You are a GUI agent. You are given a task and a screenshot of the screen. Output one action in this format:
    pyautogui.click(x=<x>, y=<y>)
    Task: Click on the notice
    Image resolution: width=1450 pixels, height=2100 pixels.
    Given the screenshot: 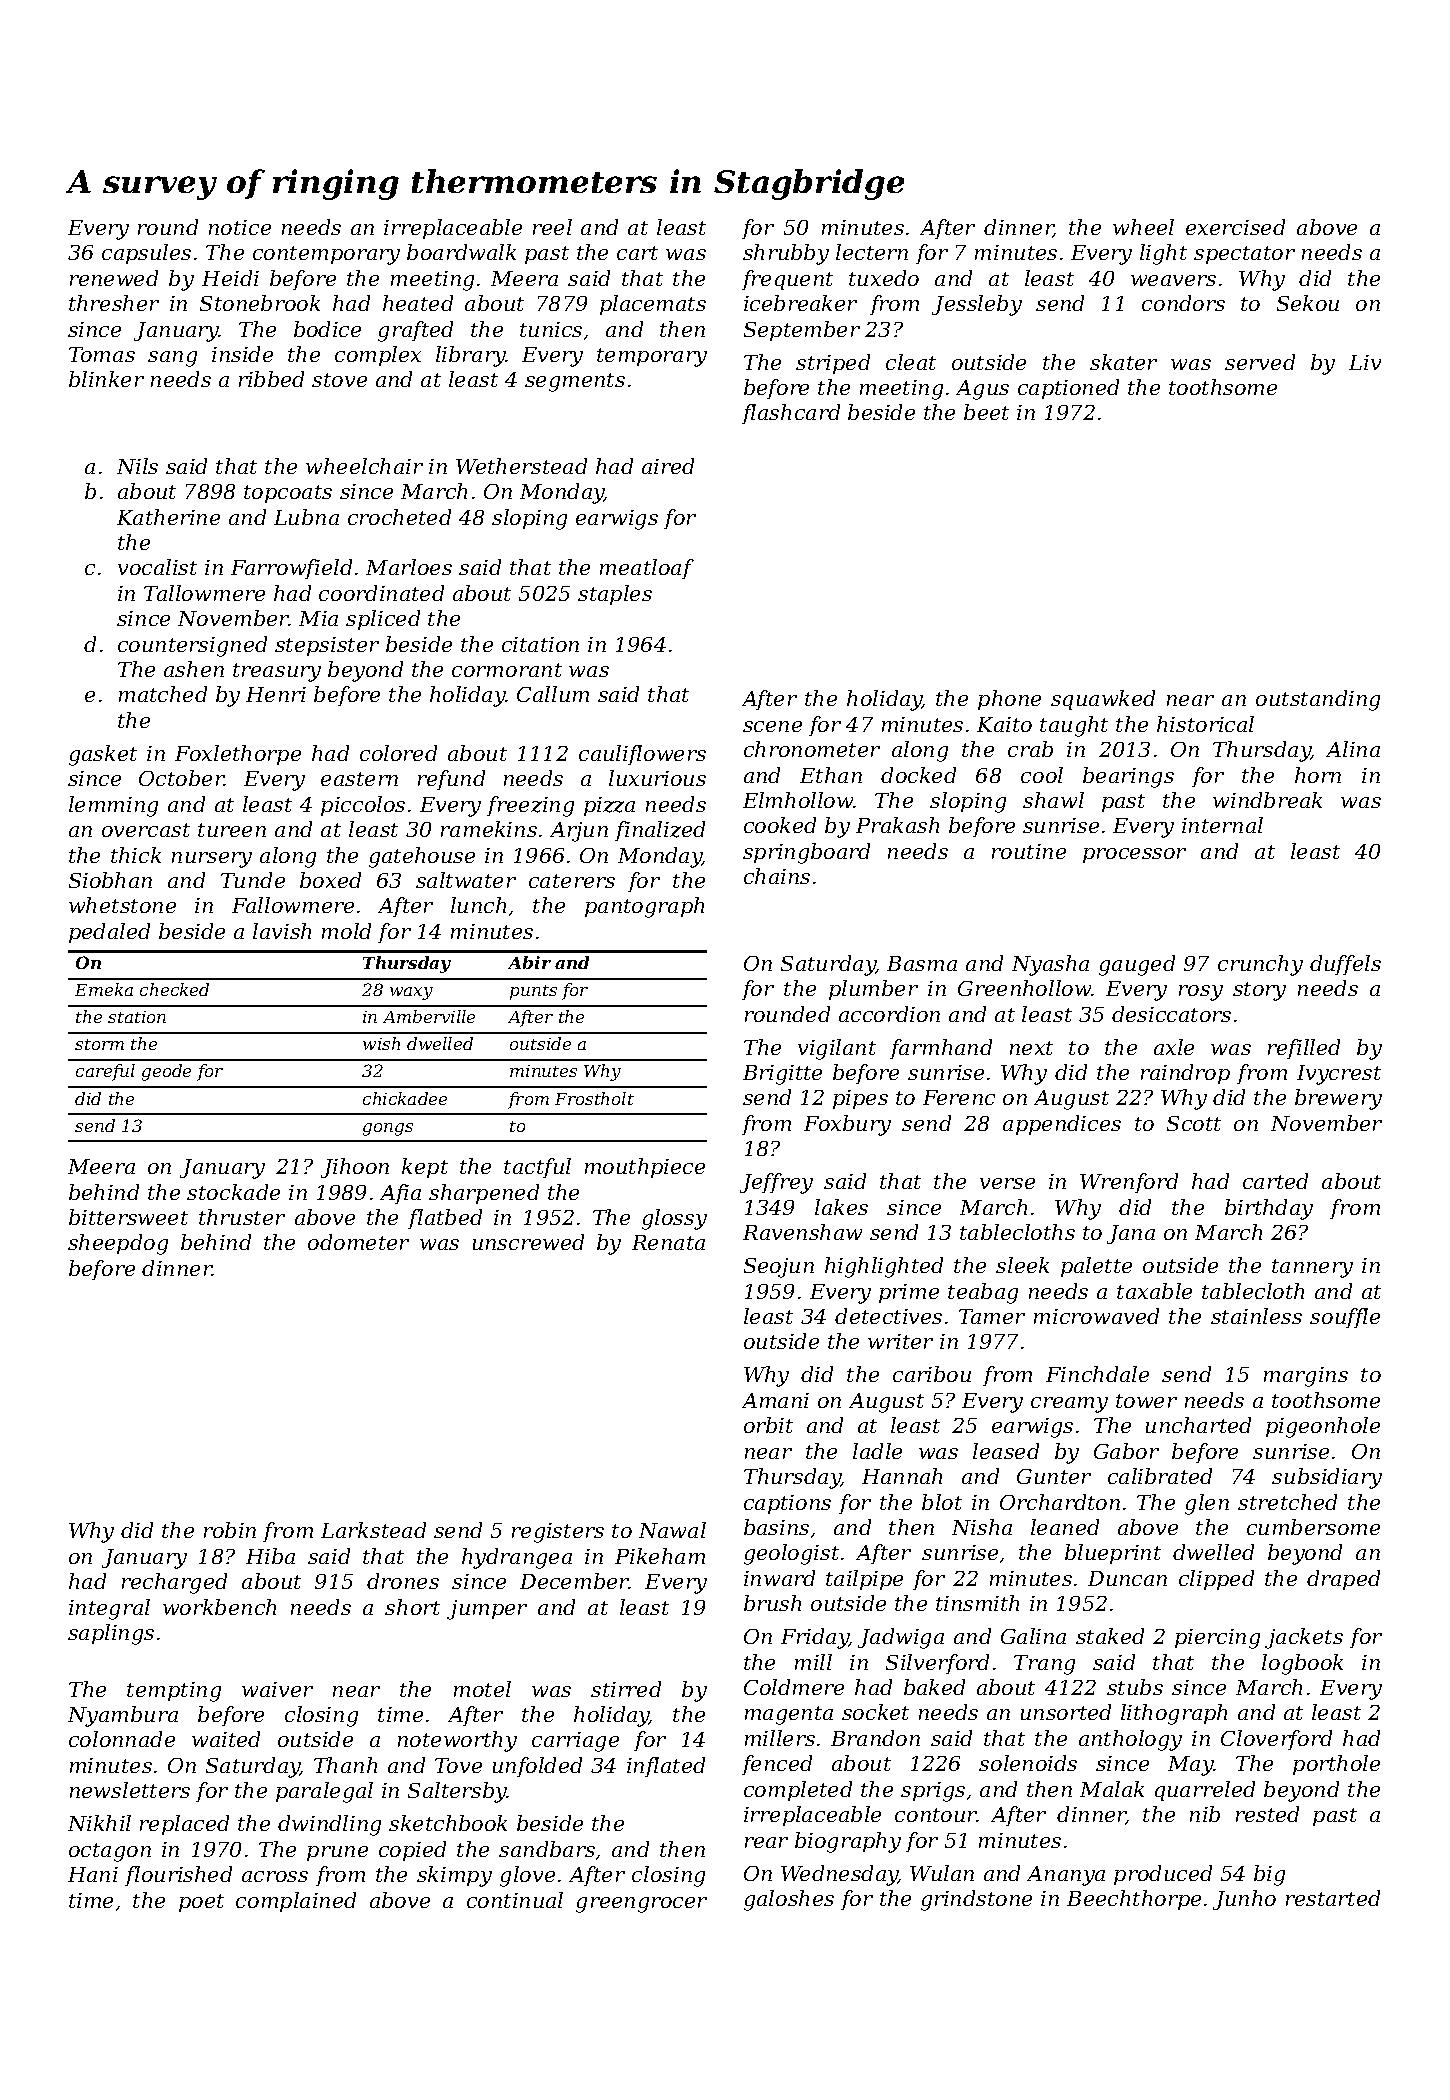 What is the action you would take?
    pyautogui.click(x=240, y=227)
